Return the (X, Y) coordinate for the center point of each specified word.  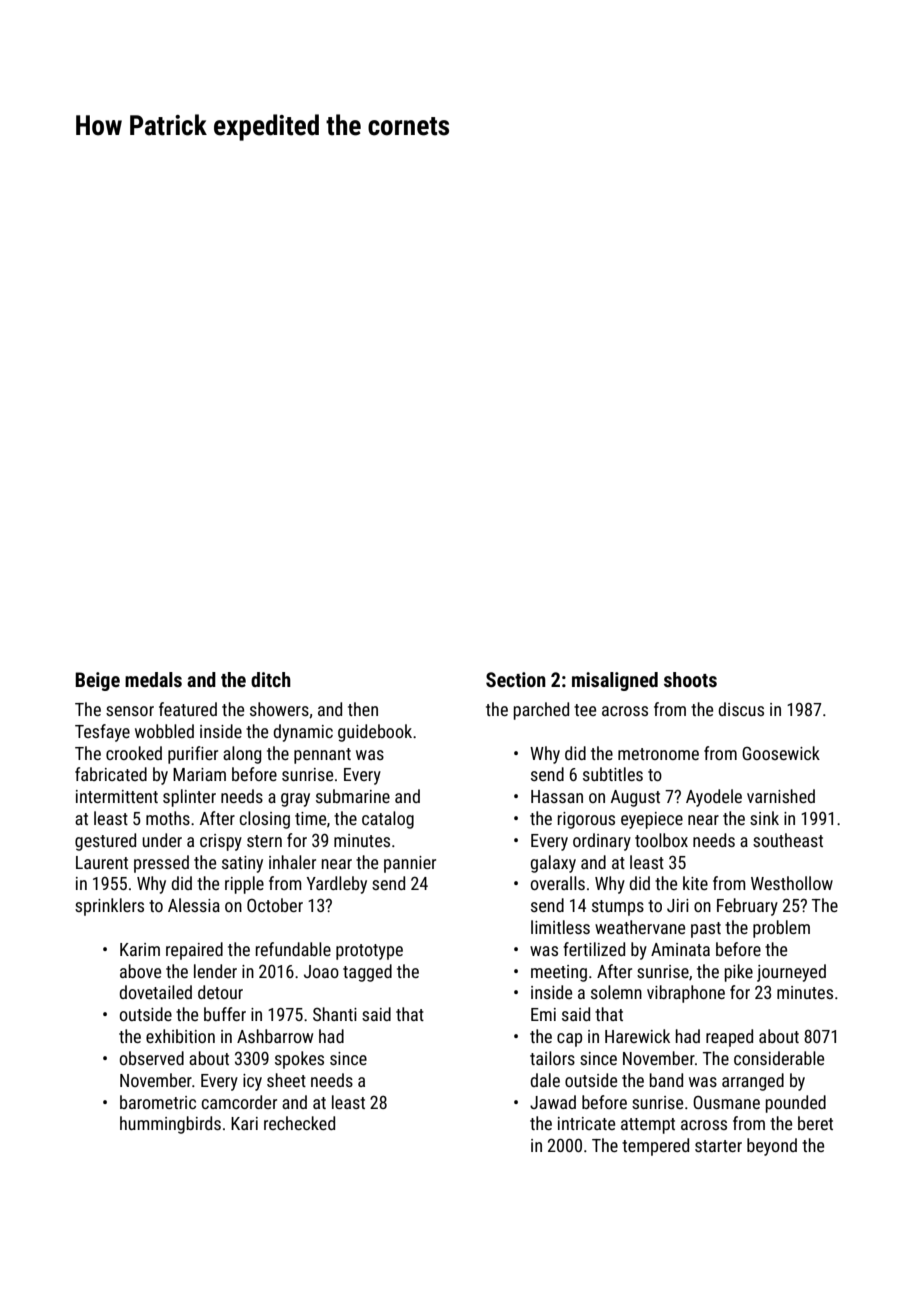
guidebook (375, 733)
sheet (286, 1080)
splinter (189, 798)
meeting (559, 973)
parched (541, 711)
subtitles (613, 774)
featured (188, 709)
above (140, 971)
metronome (658, 754)
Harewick (637, 1036)
